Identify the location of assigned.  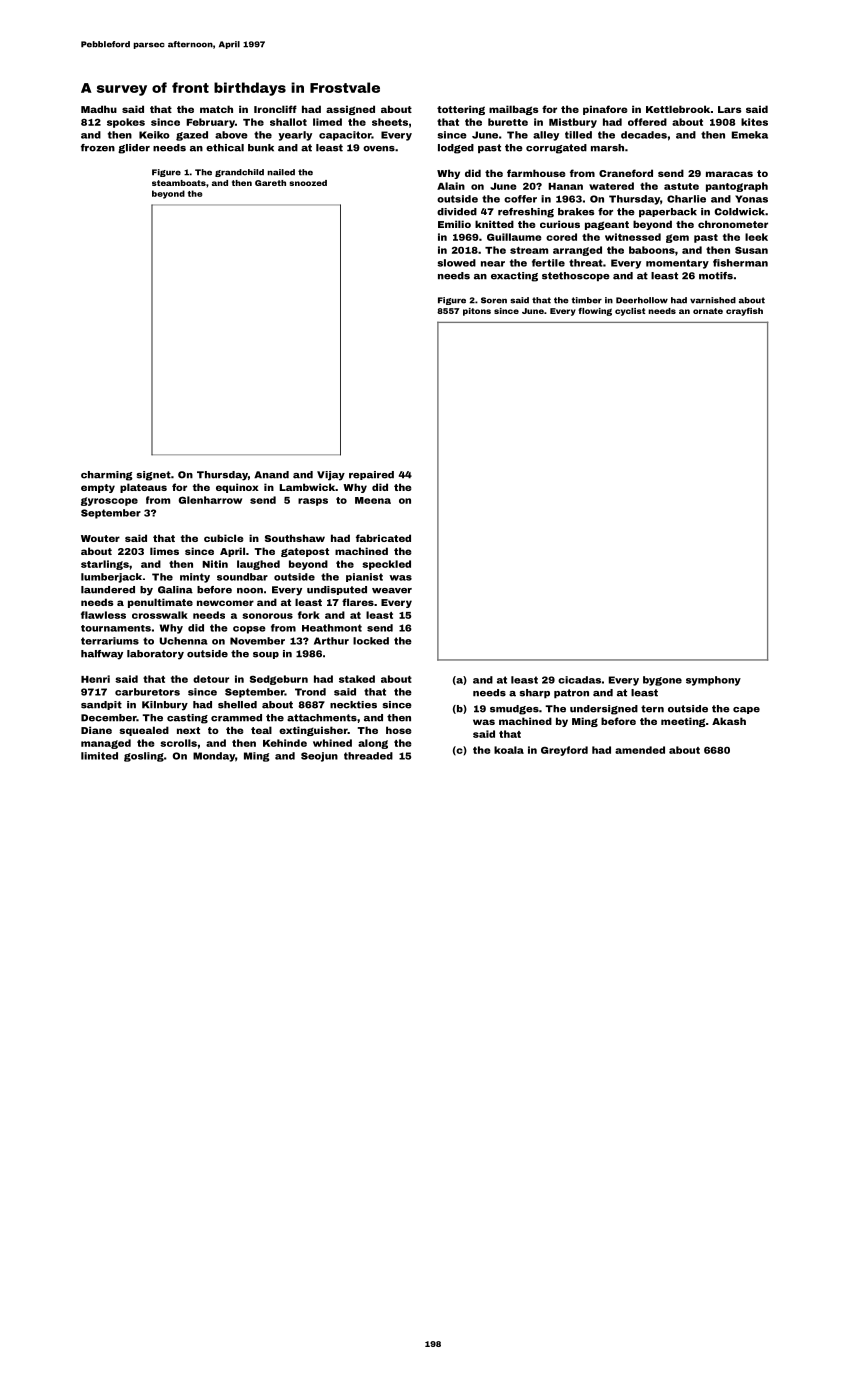
(350, 110).
